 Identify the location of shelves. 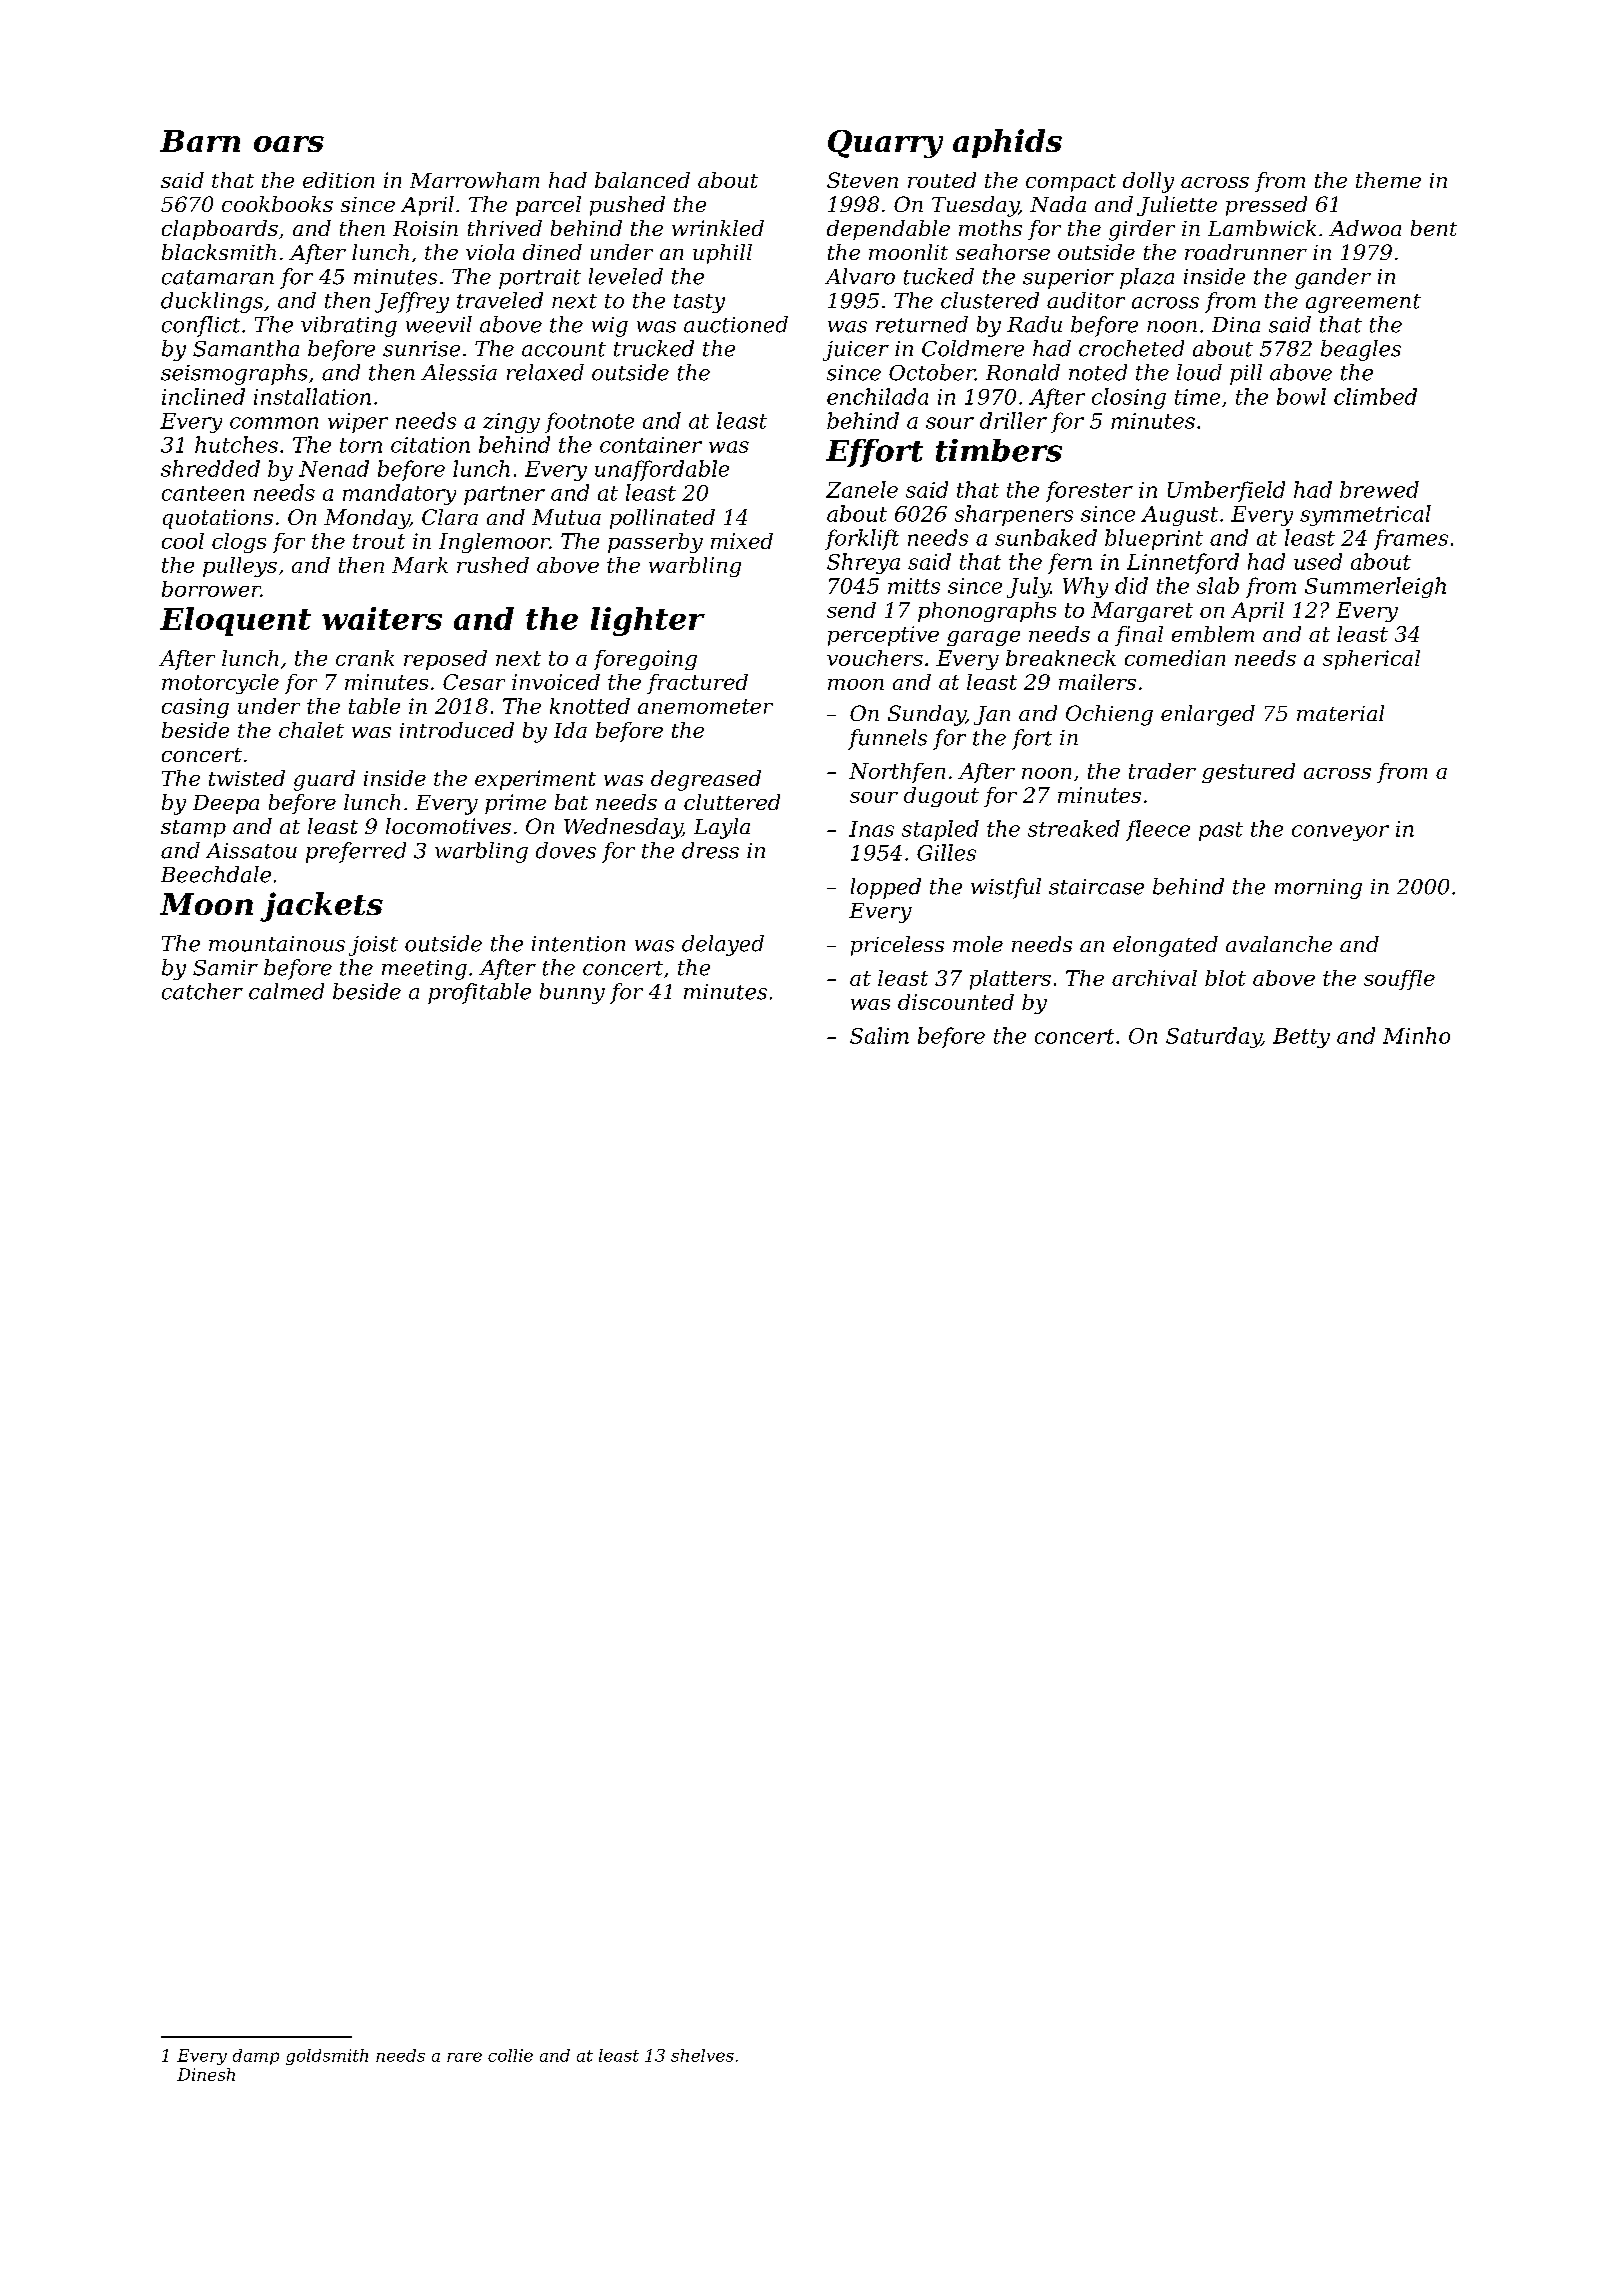
(702, 2055).
